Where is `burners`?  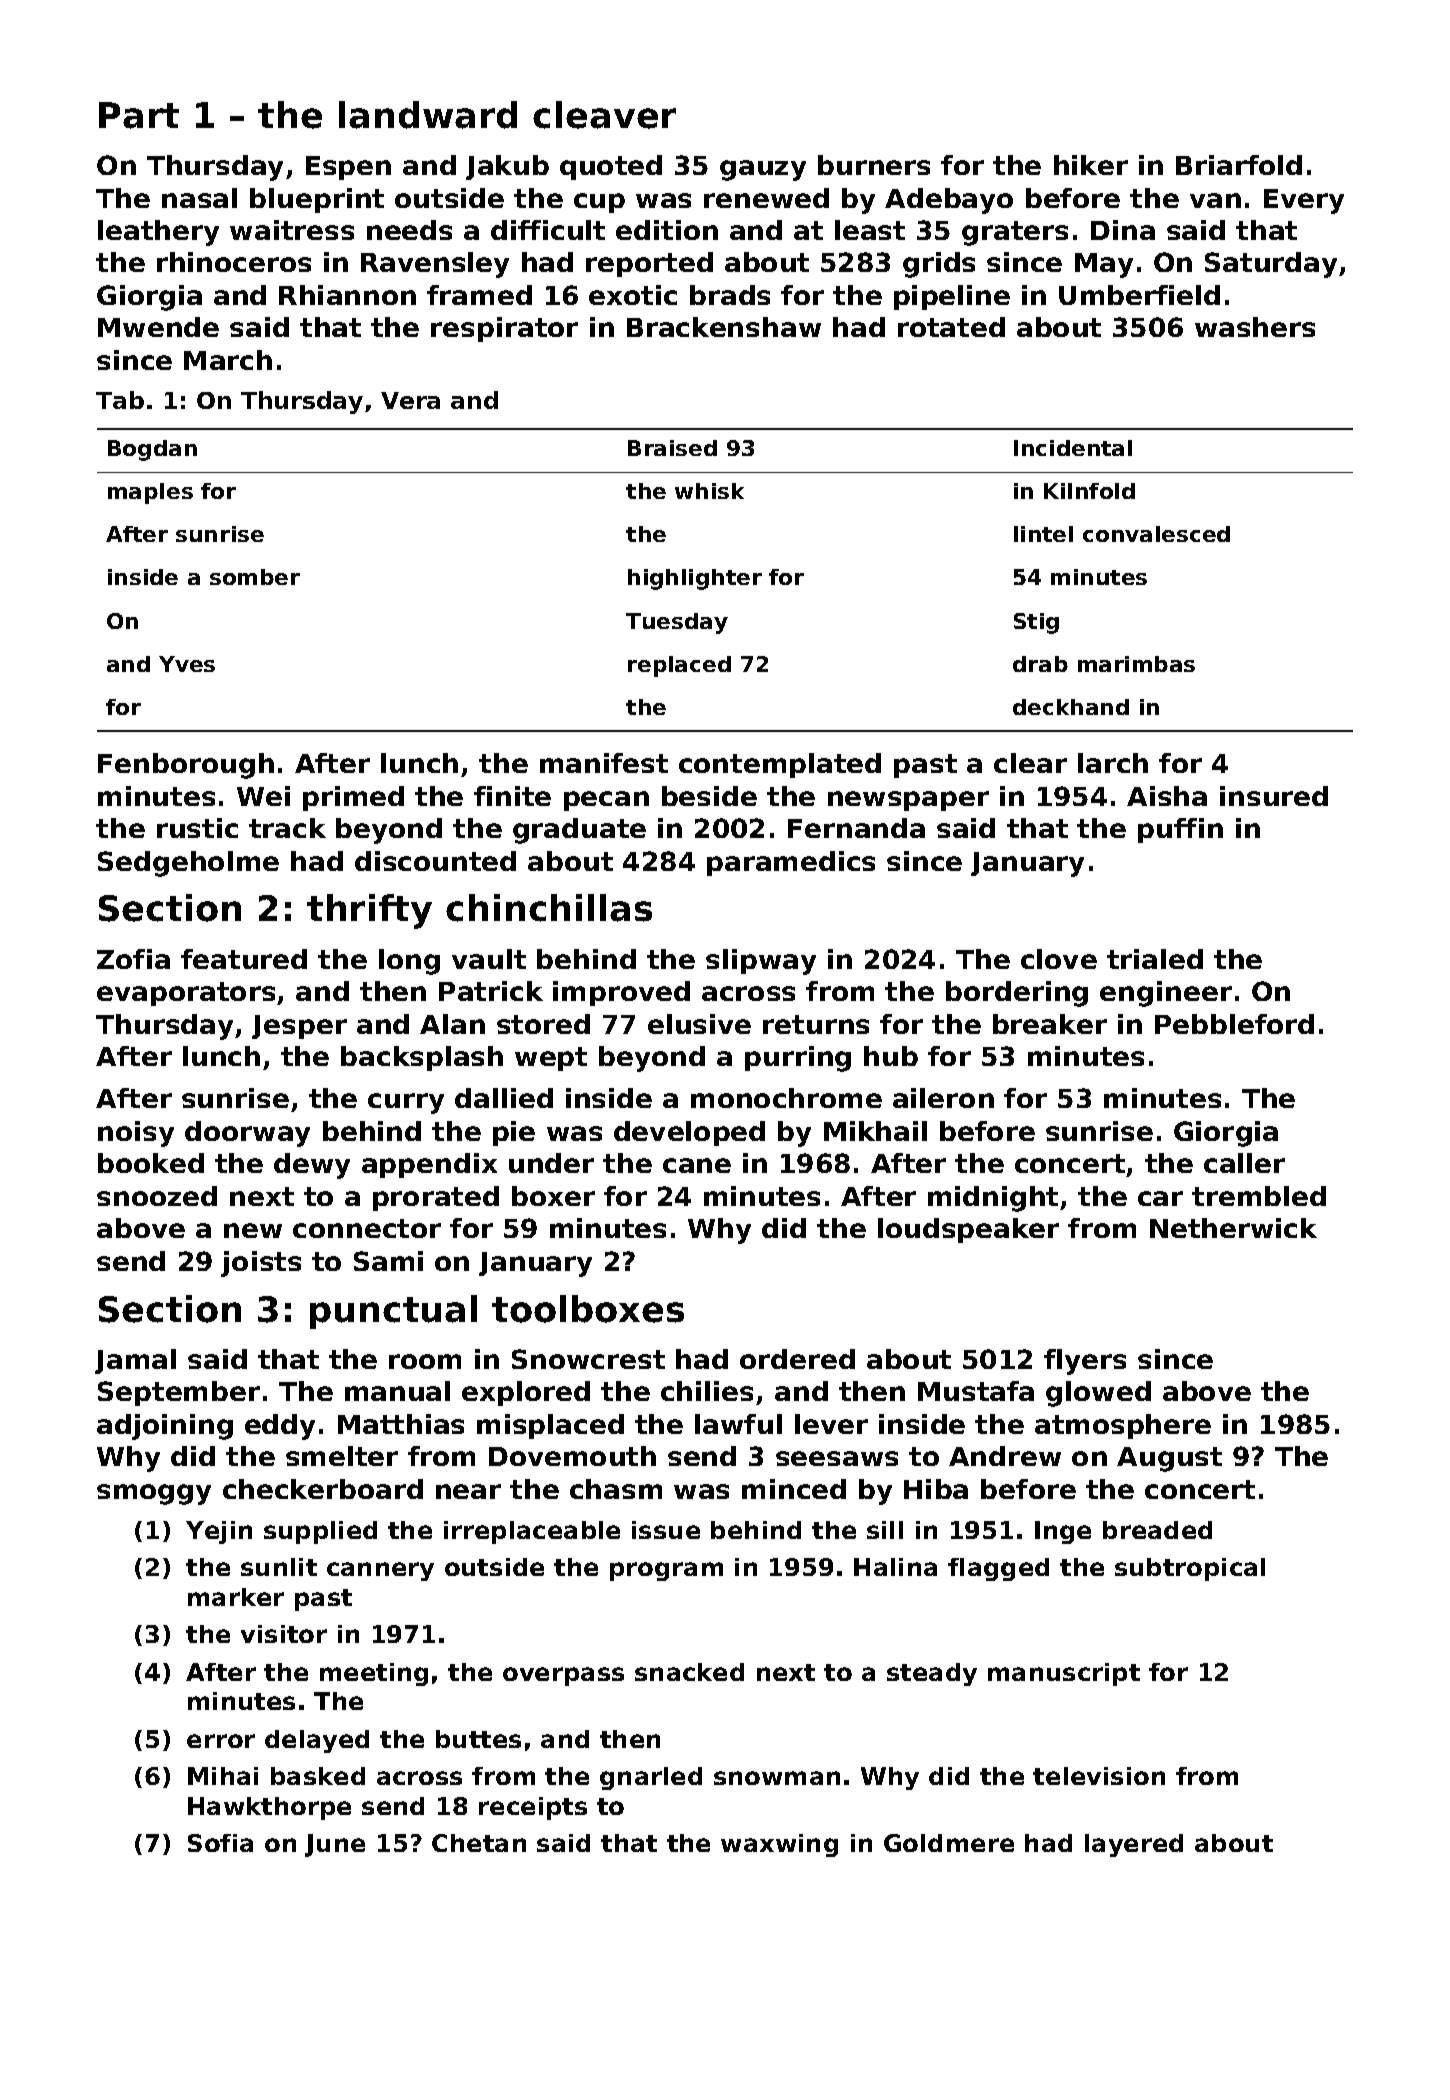 burners is located at coordinates (874, 165).
